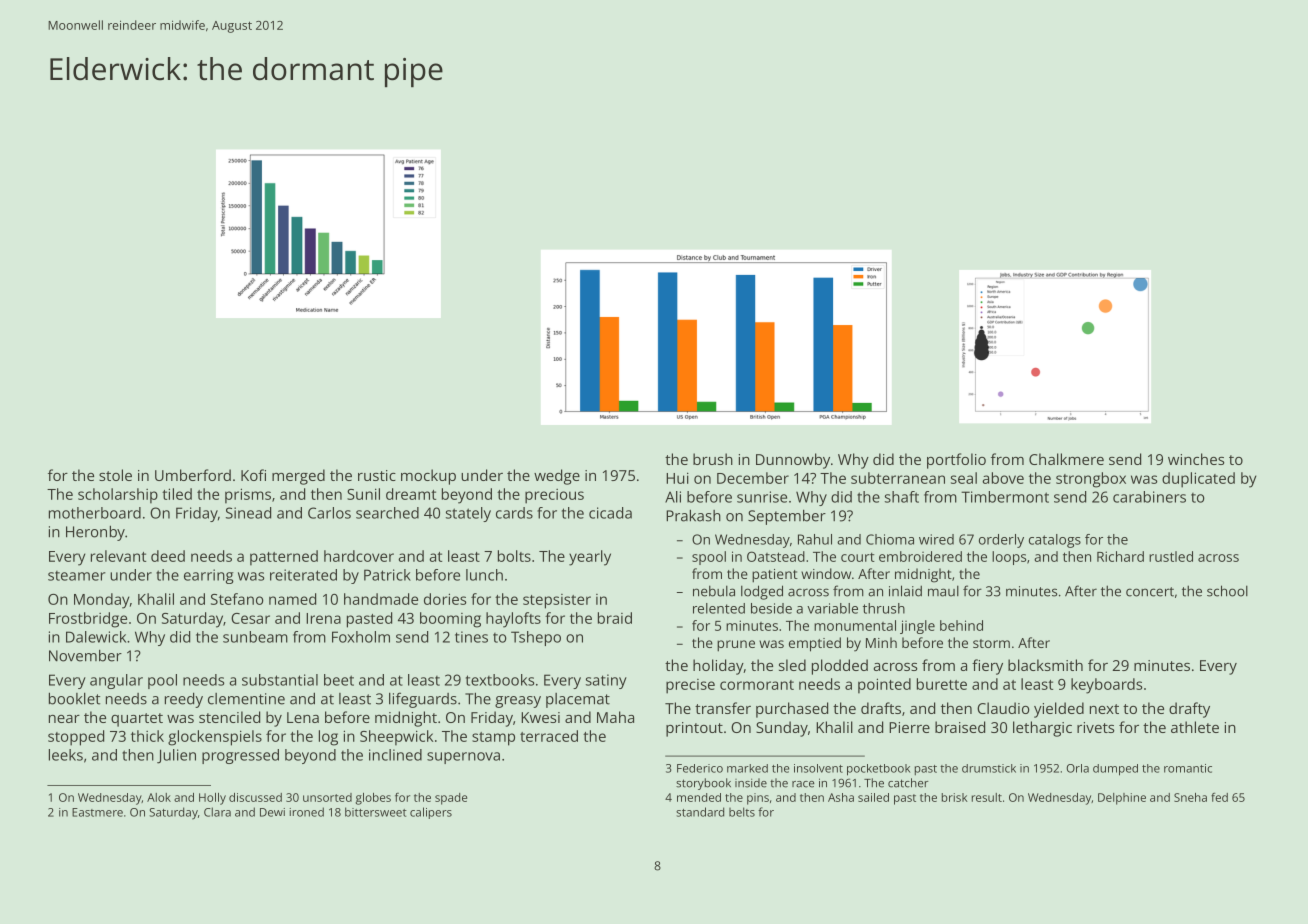  Describe the element at coordinates (298, 477) in the image. I see `merged` at that location.
